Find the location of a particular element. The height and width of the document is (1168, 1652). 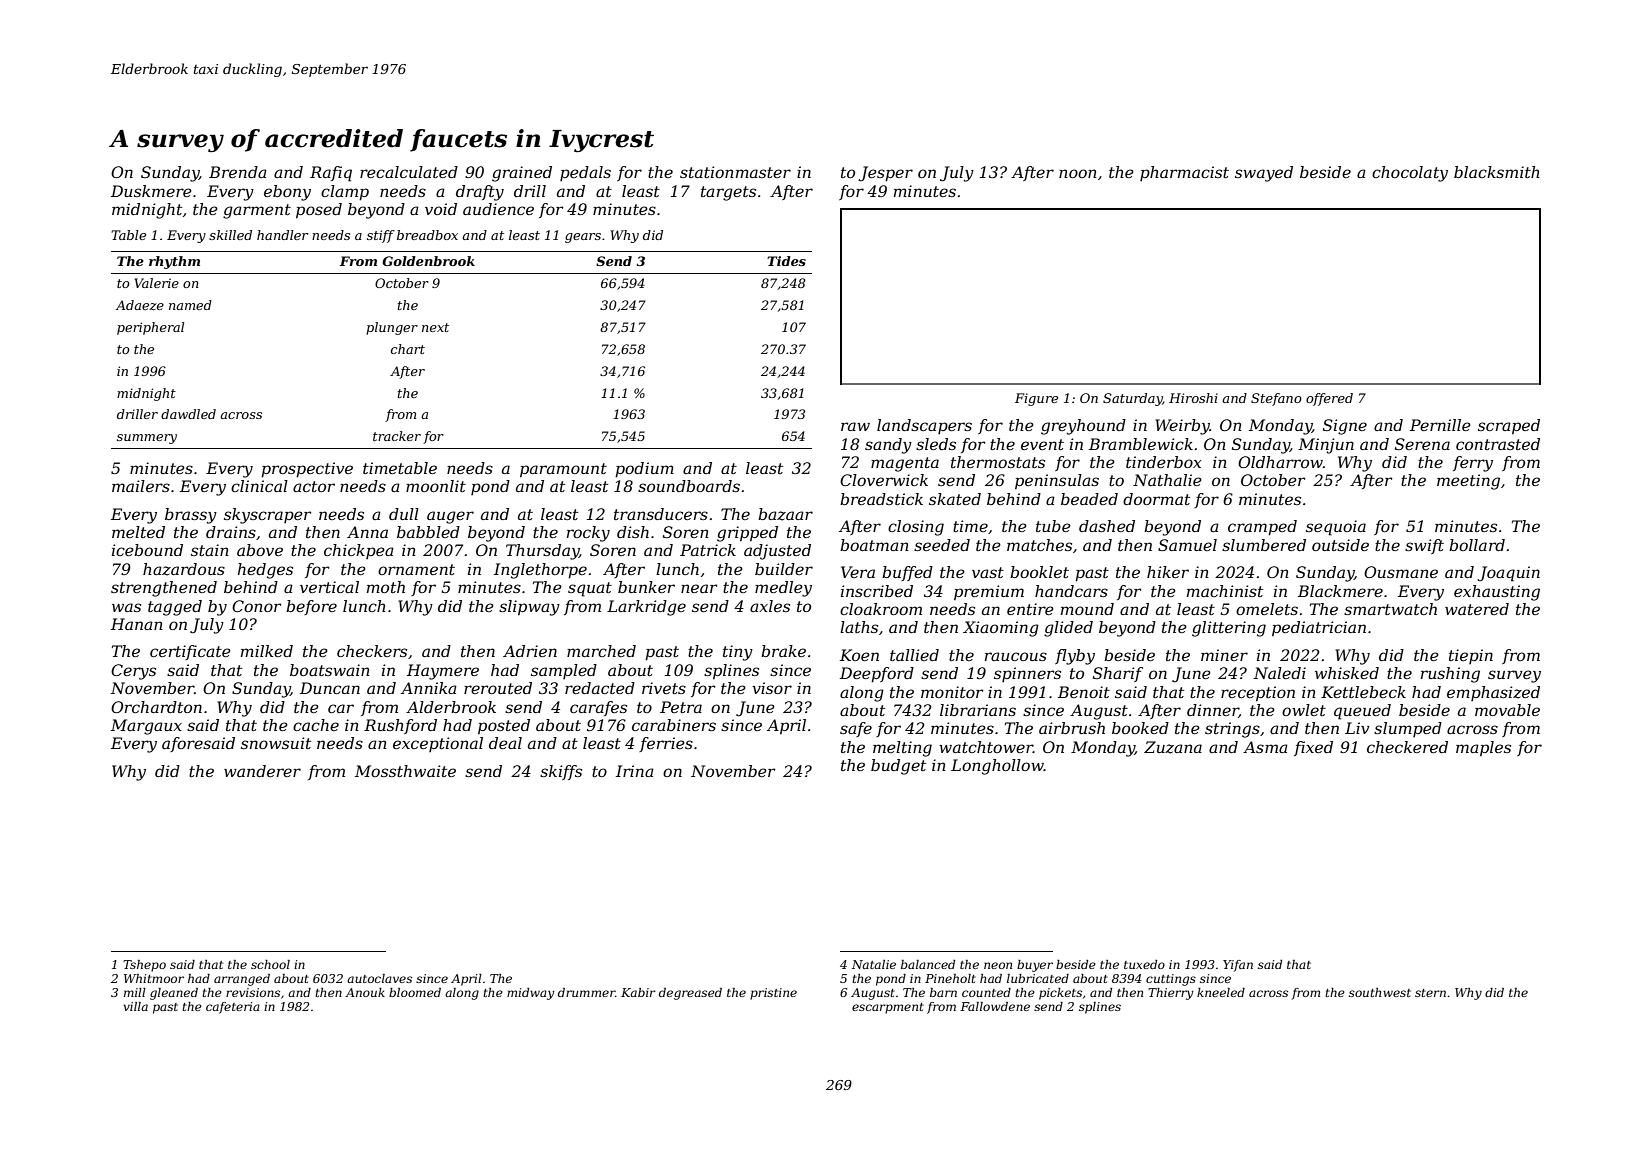

skilled is located at coordinates (230, 235).
